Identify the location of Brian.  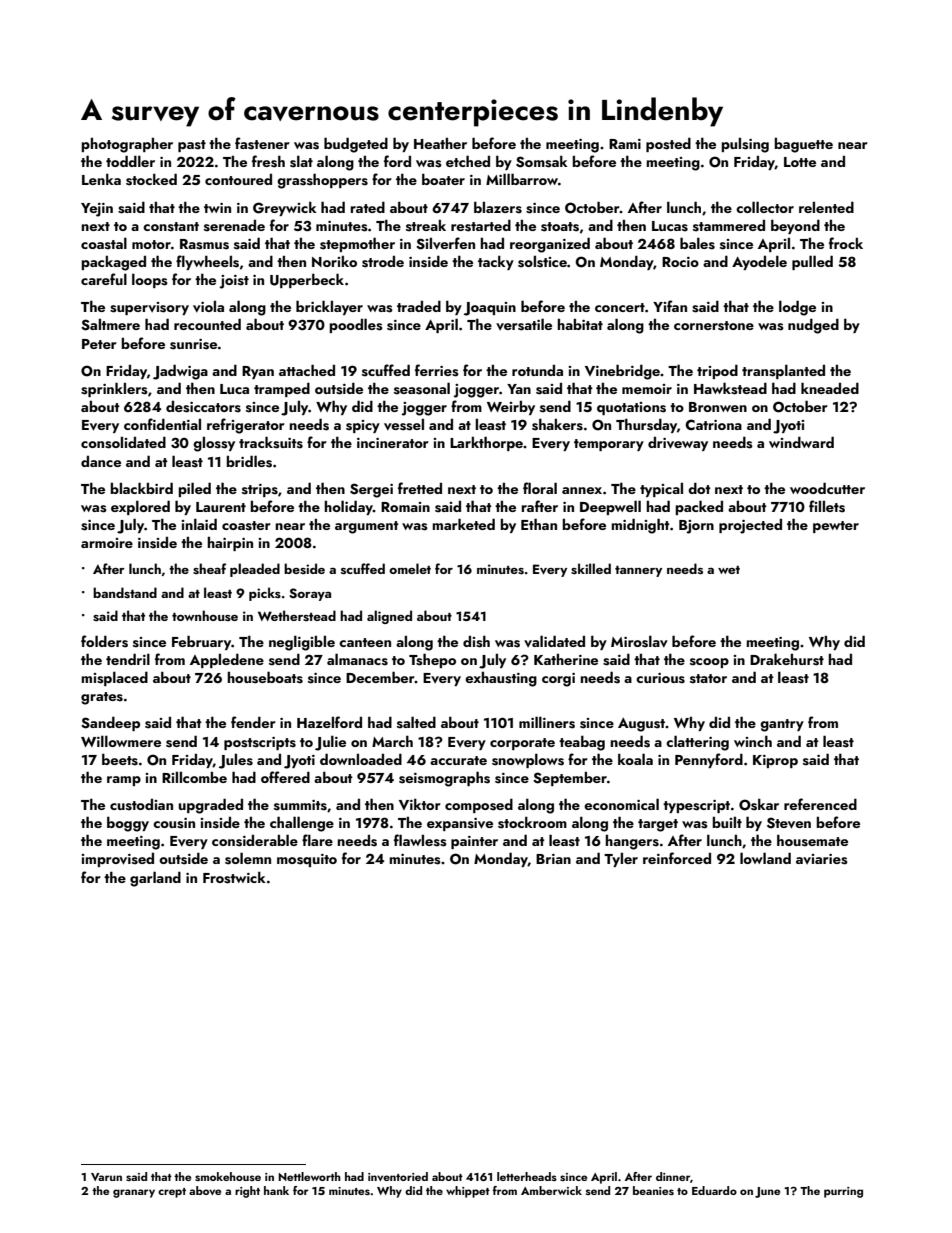
(553, 859).
